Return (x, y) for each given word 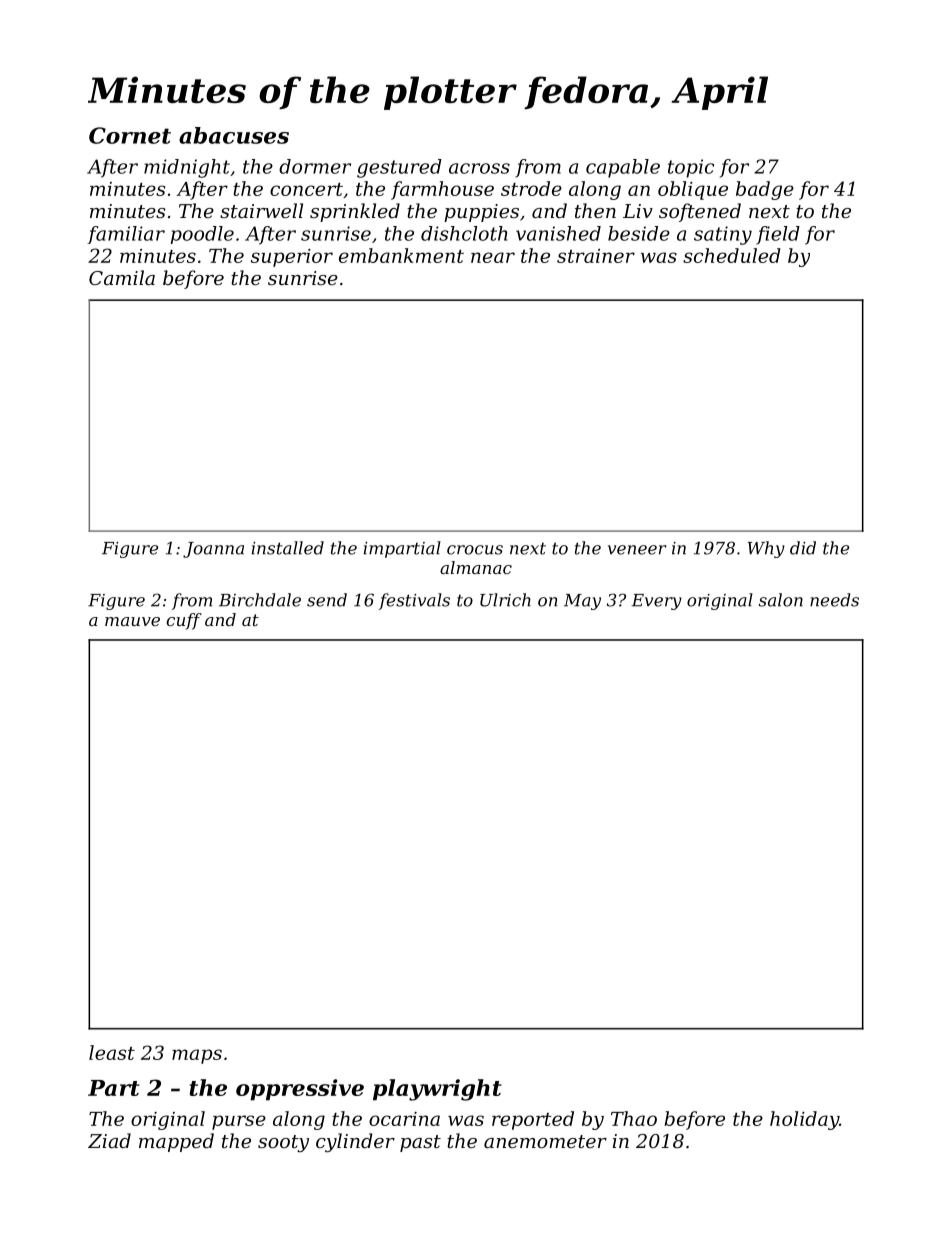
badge (765, 190)
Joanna (213, 550)
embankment (401, 255)
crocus (475, 550)
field (778, 235)
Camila (122, 277)
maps (197, 1056)
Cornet (130, 135)
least (112, 1052)
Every (657, 602)
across (479, 168)
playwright (437, 1090)
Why (766, 549)
